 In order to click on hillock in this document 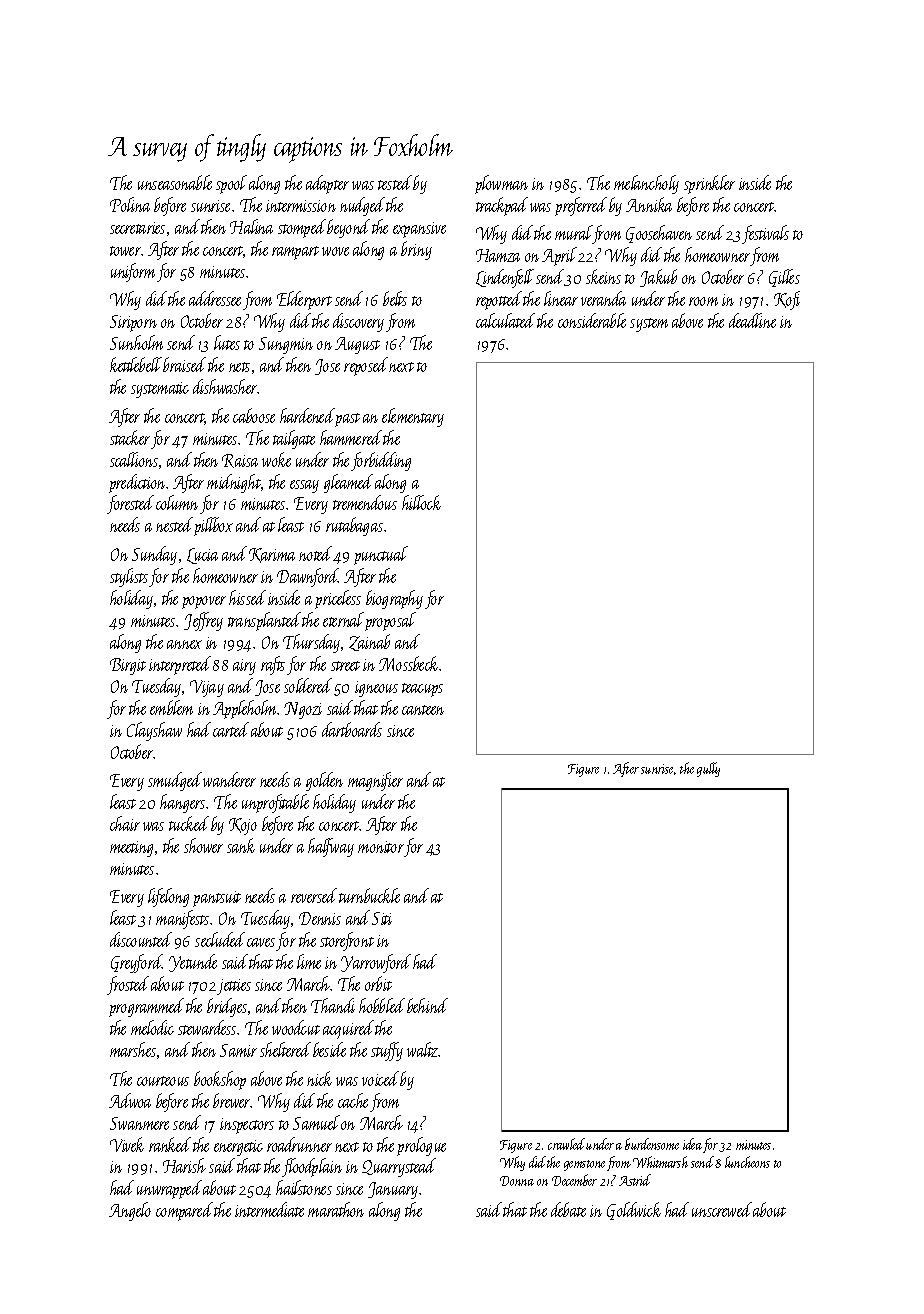, I will do `click(421, 502)`.
